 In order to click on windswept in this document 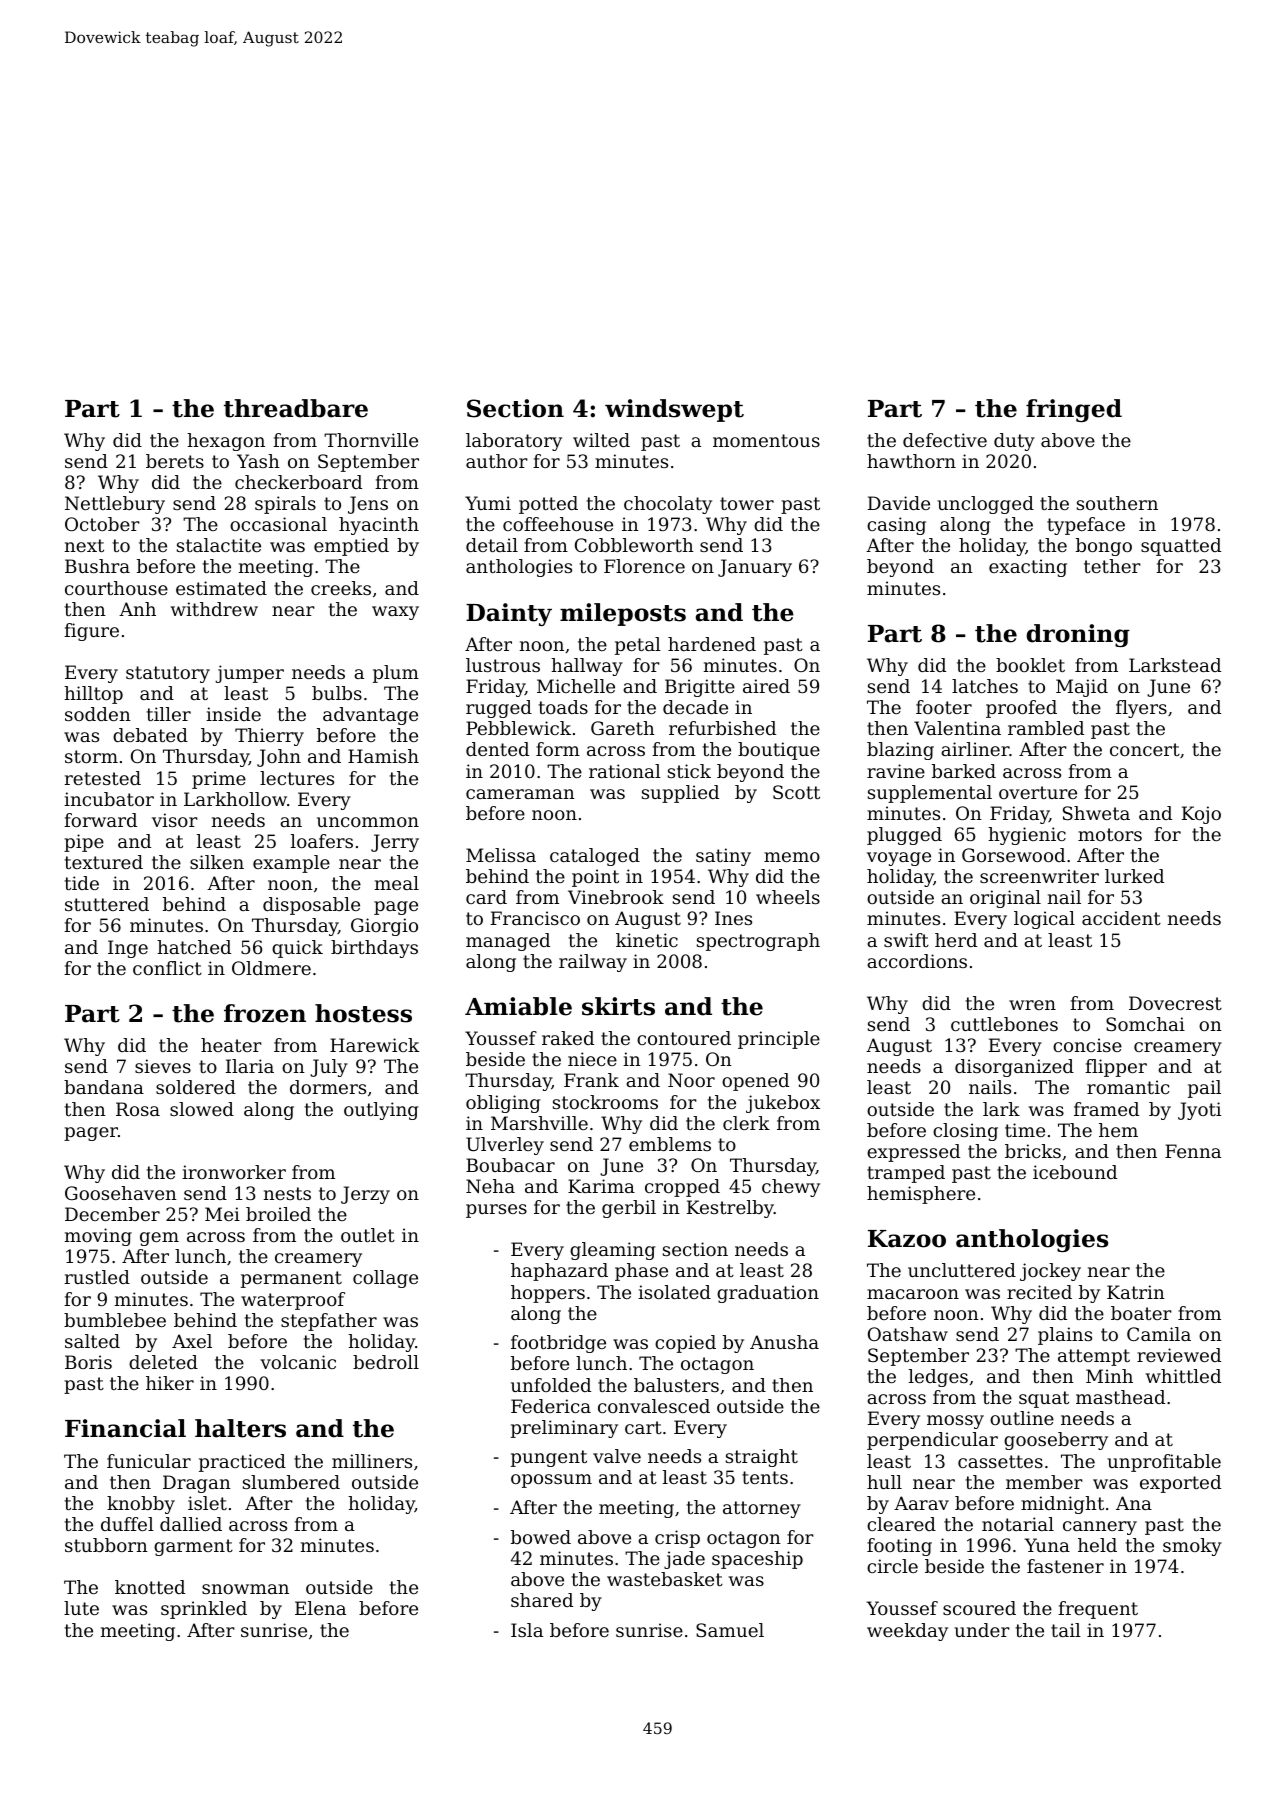, I will do `click(674, 410)`.
